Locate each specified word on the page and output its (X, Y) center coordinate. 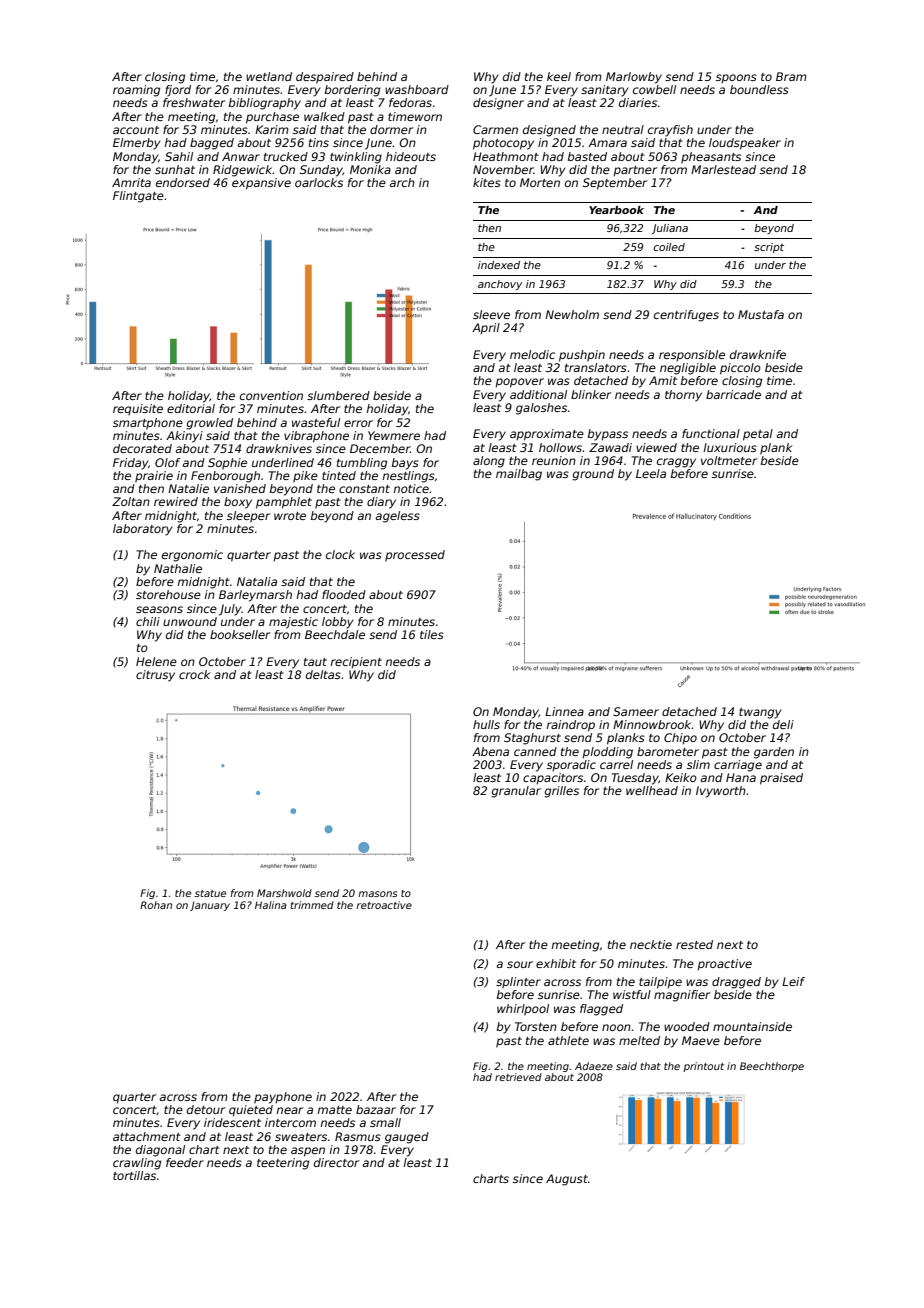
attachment (147, 1136)
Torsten (536, 1026)
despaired (325, 78)
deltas (323, 674)
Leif (793, 981)
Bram (791, 76)
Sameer (636, 711)
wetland (269, 76)
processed (415, 556)
